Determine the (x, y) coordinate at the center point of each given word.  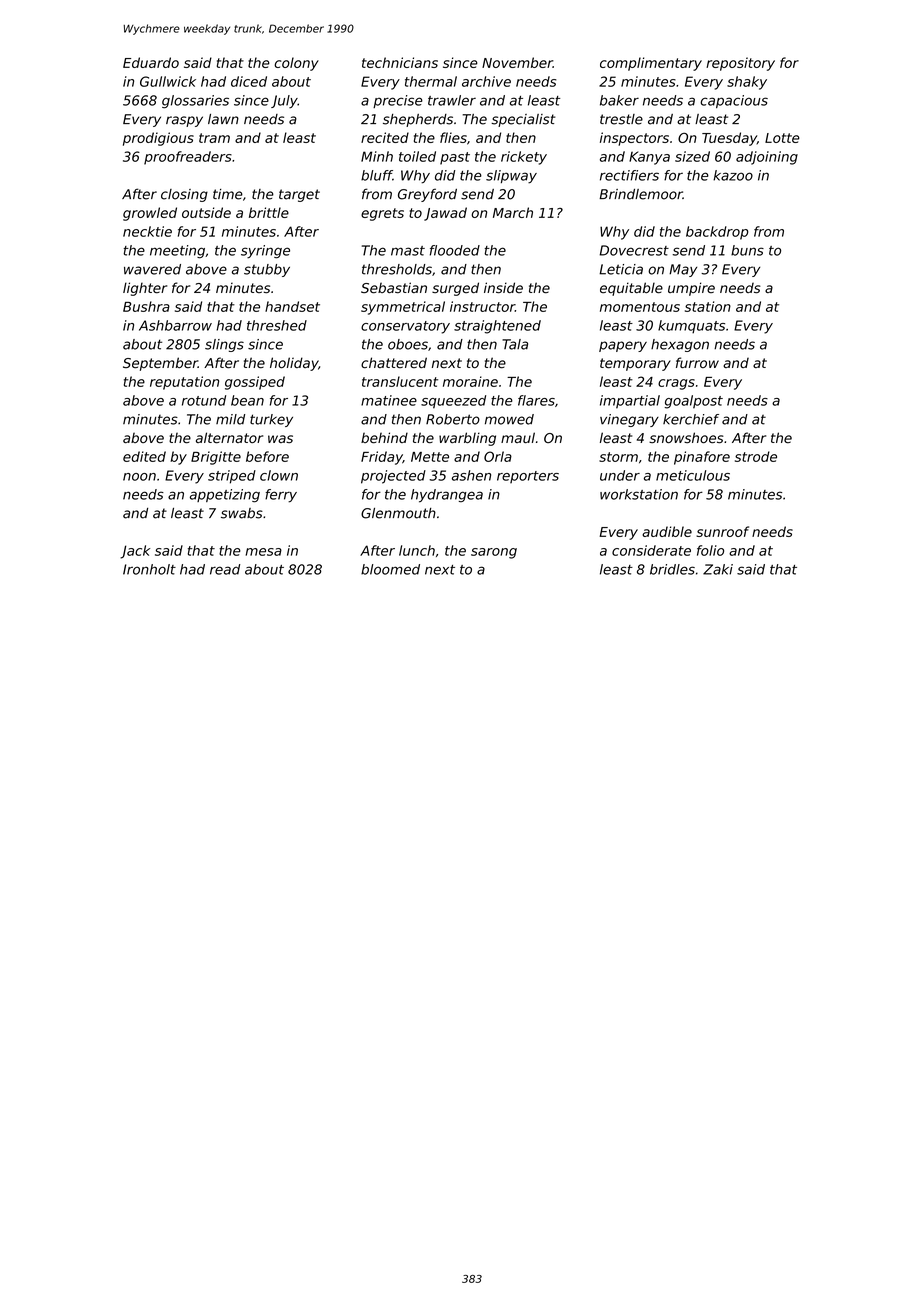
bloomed (390, 569)
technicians (400, 62)
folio (710, 550)
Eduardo (151, 62)
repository (740, 64)
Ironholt (149, 569)
